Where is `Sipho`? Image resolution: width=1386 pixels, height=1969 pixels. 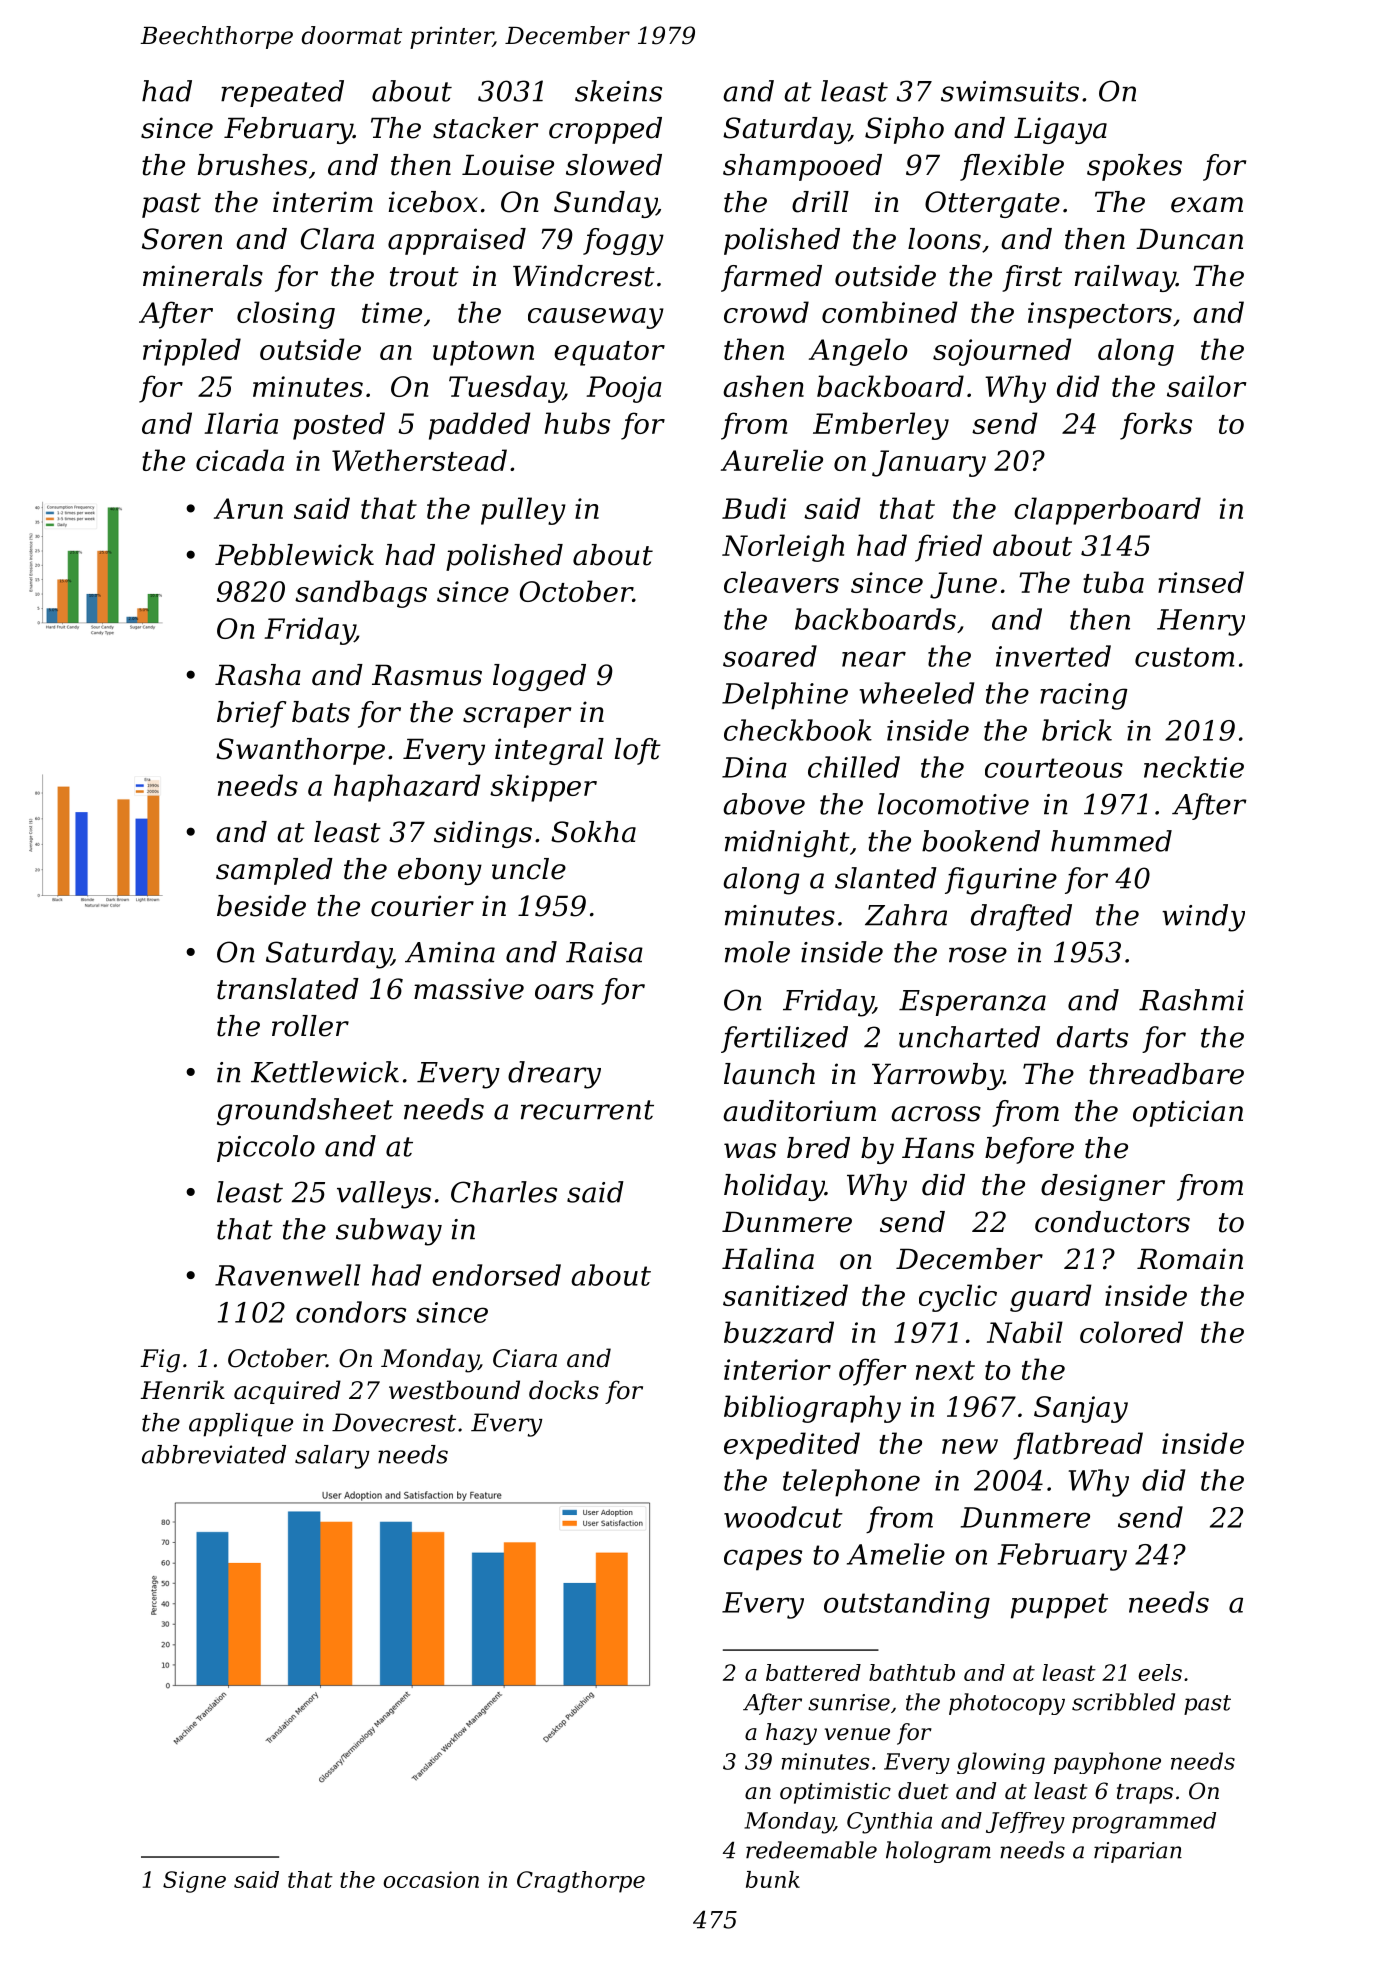
Sipho is located at coordinates (904, 130).
